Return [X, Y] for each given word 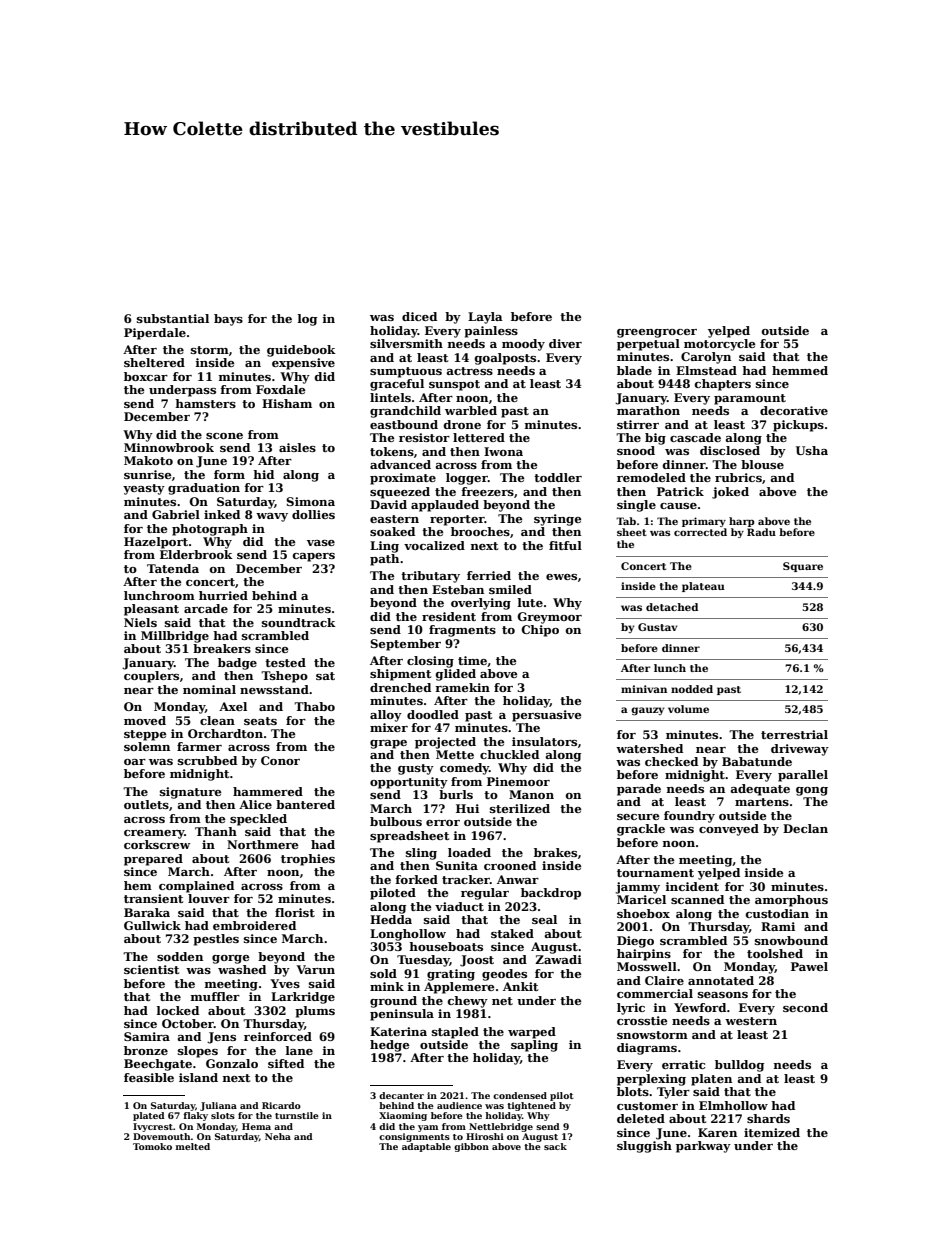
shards [768, 1118]
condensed [520, 1095]
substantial [173, 318]
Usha [812, 450]
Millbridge [175, 637]
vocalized [434, 545]
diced [419, 316]
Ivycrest [153, 1127]
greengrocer [657, 333]
